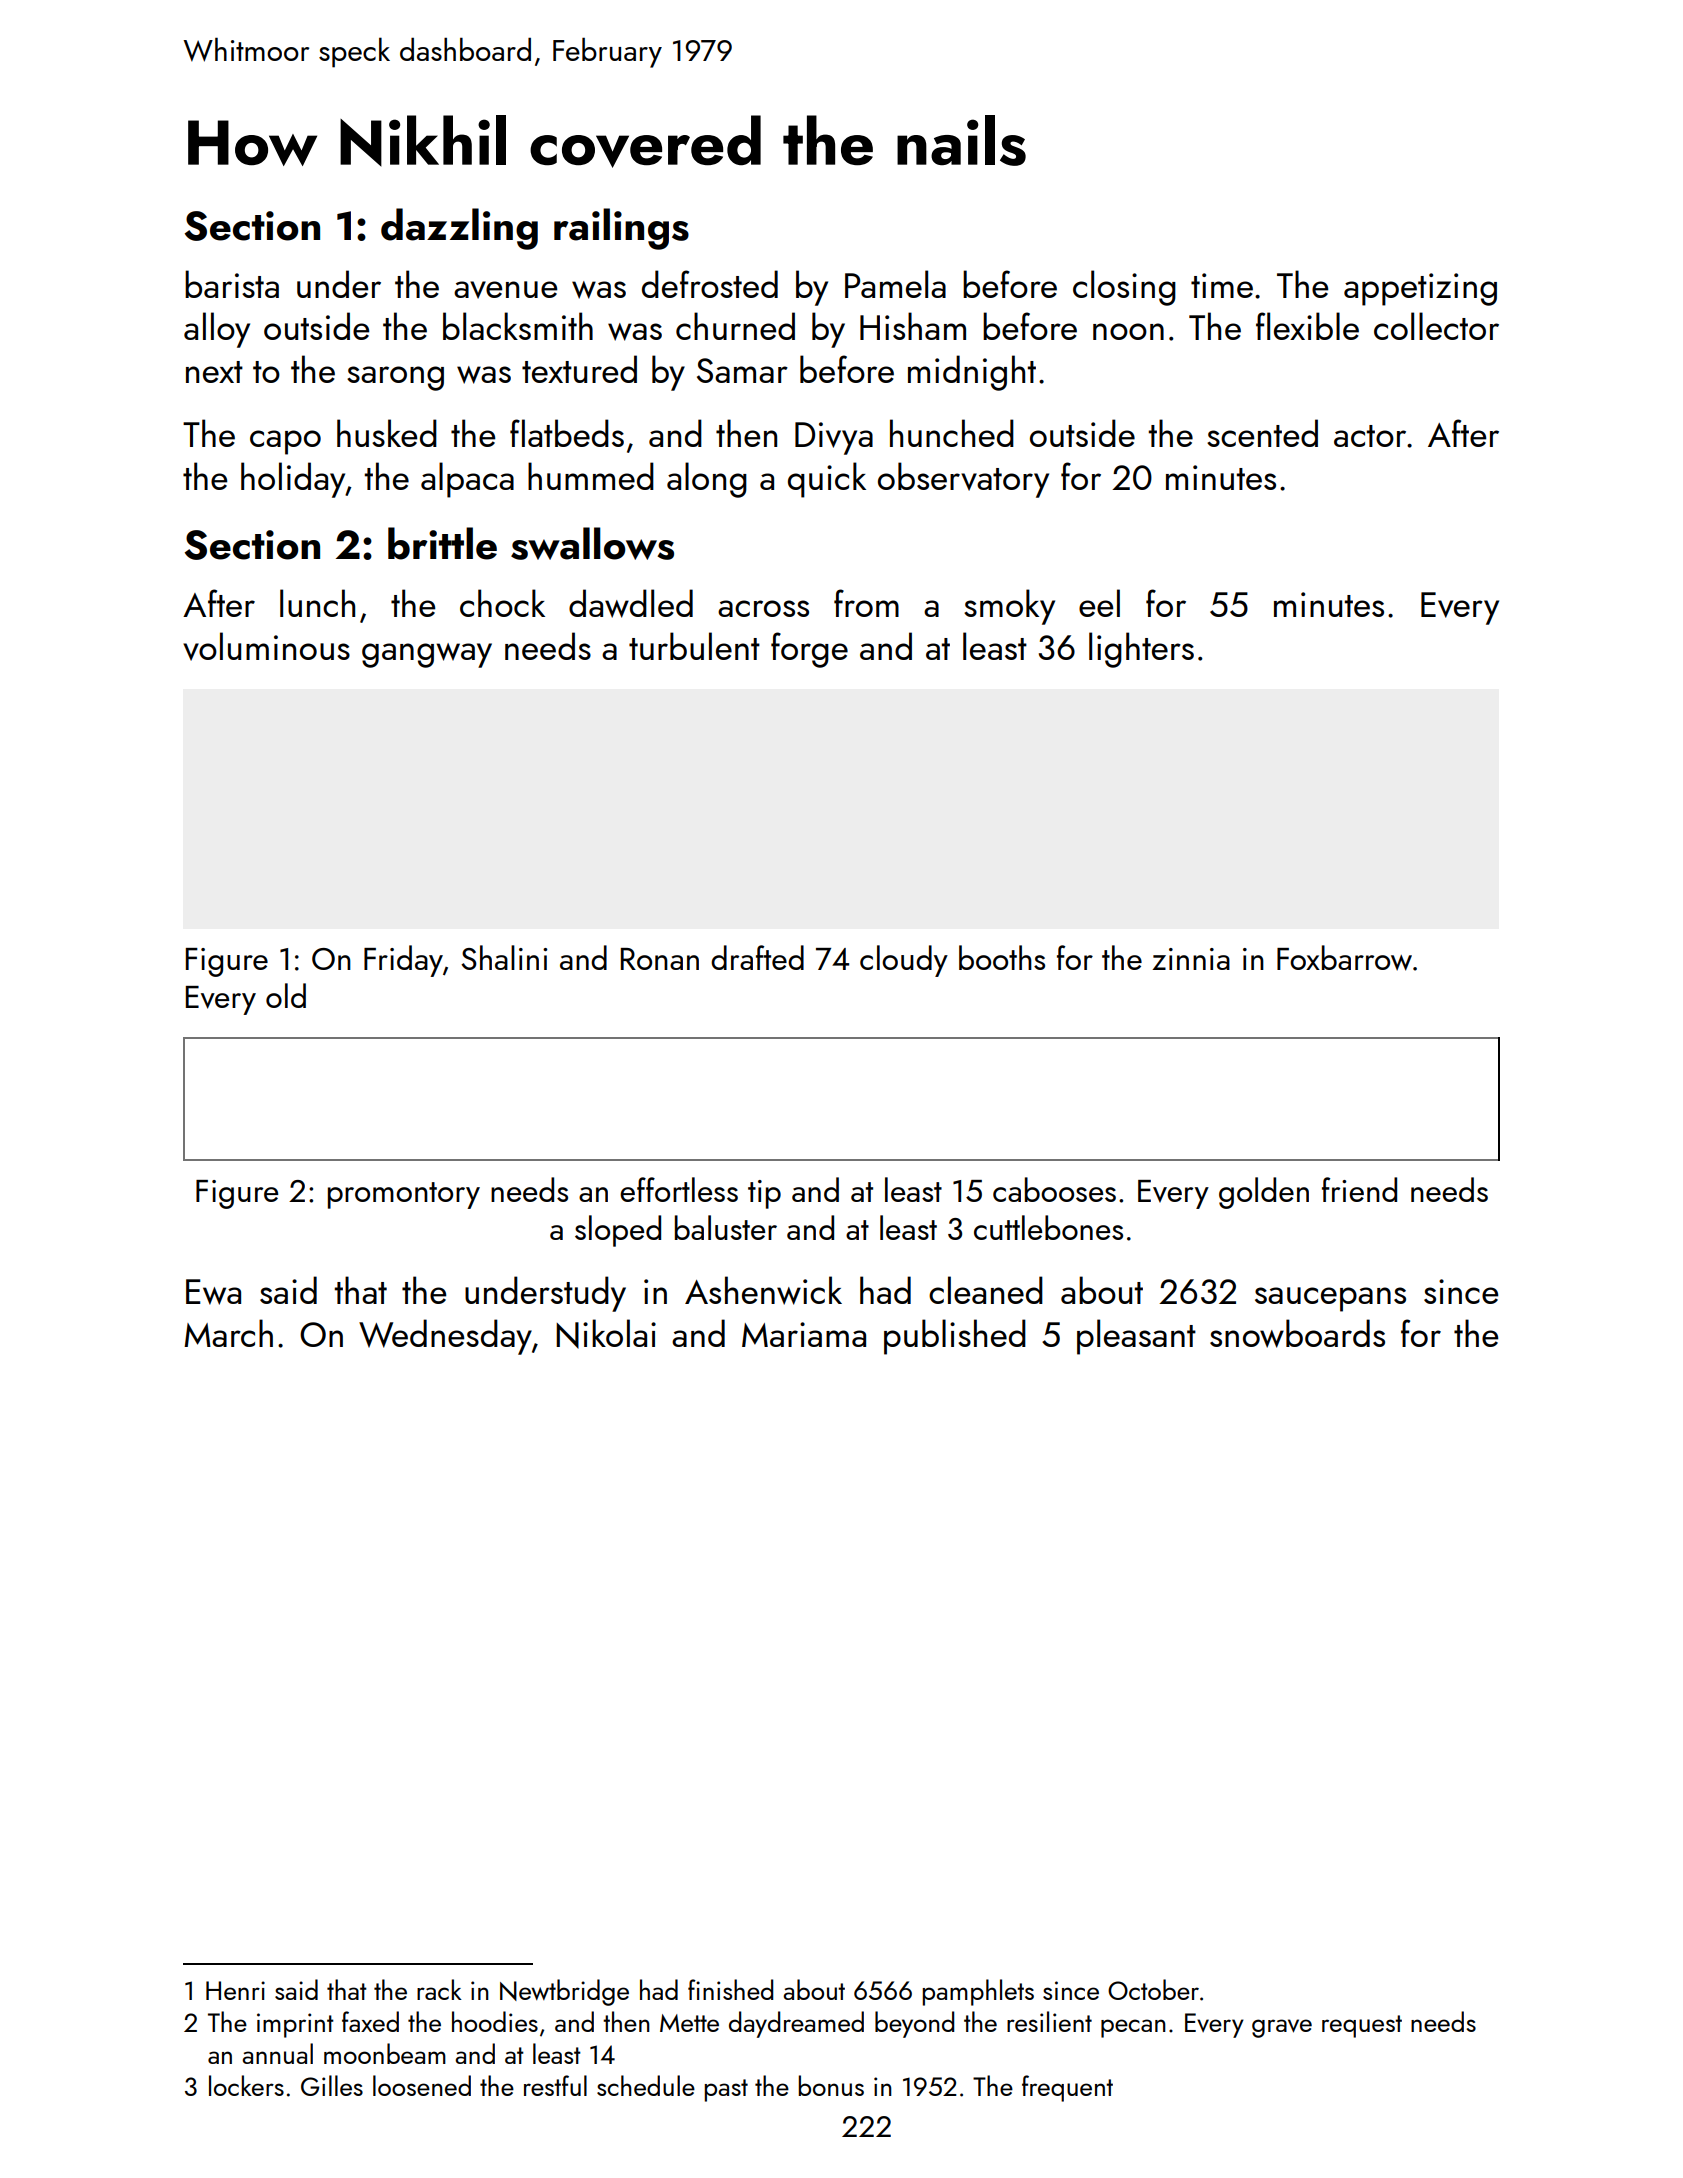 This screenshot has width=1683, height=2178. What do you see at coordinates (1297, 1333) in the screenshot?
I see `snowboards` at bounding box center [1297, 1333].
